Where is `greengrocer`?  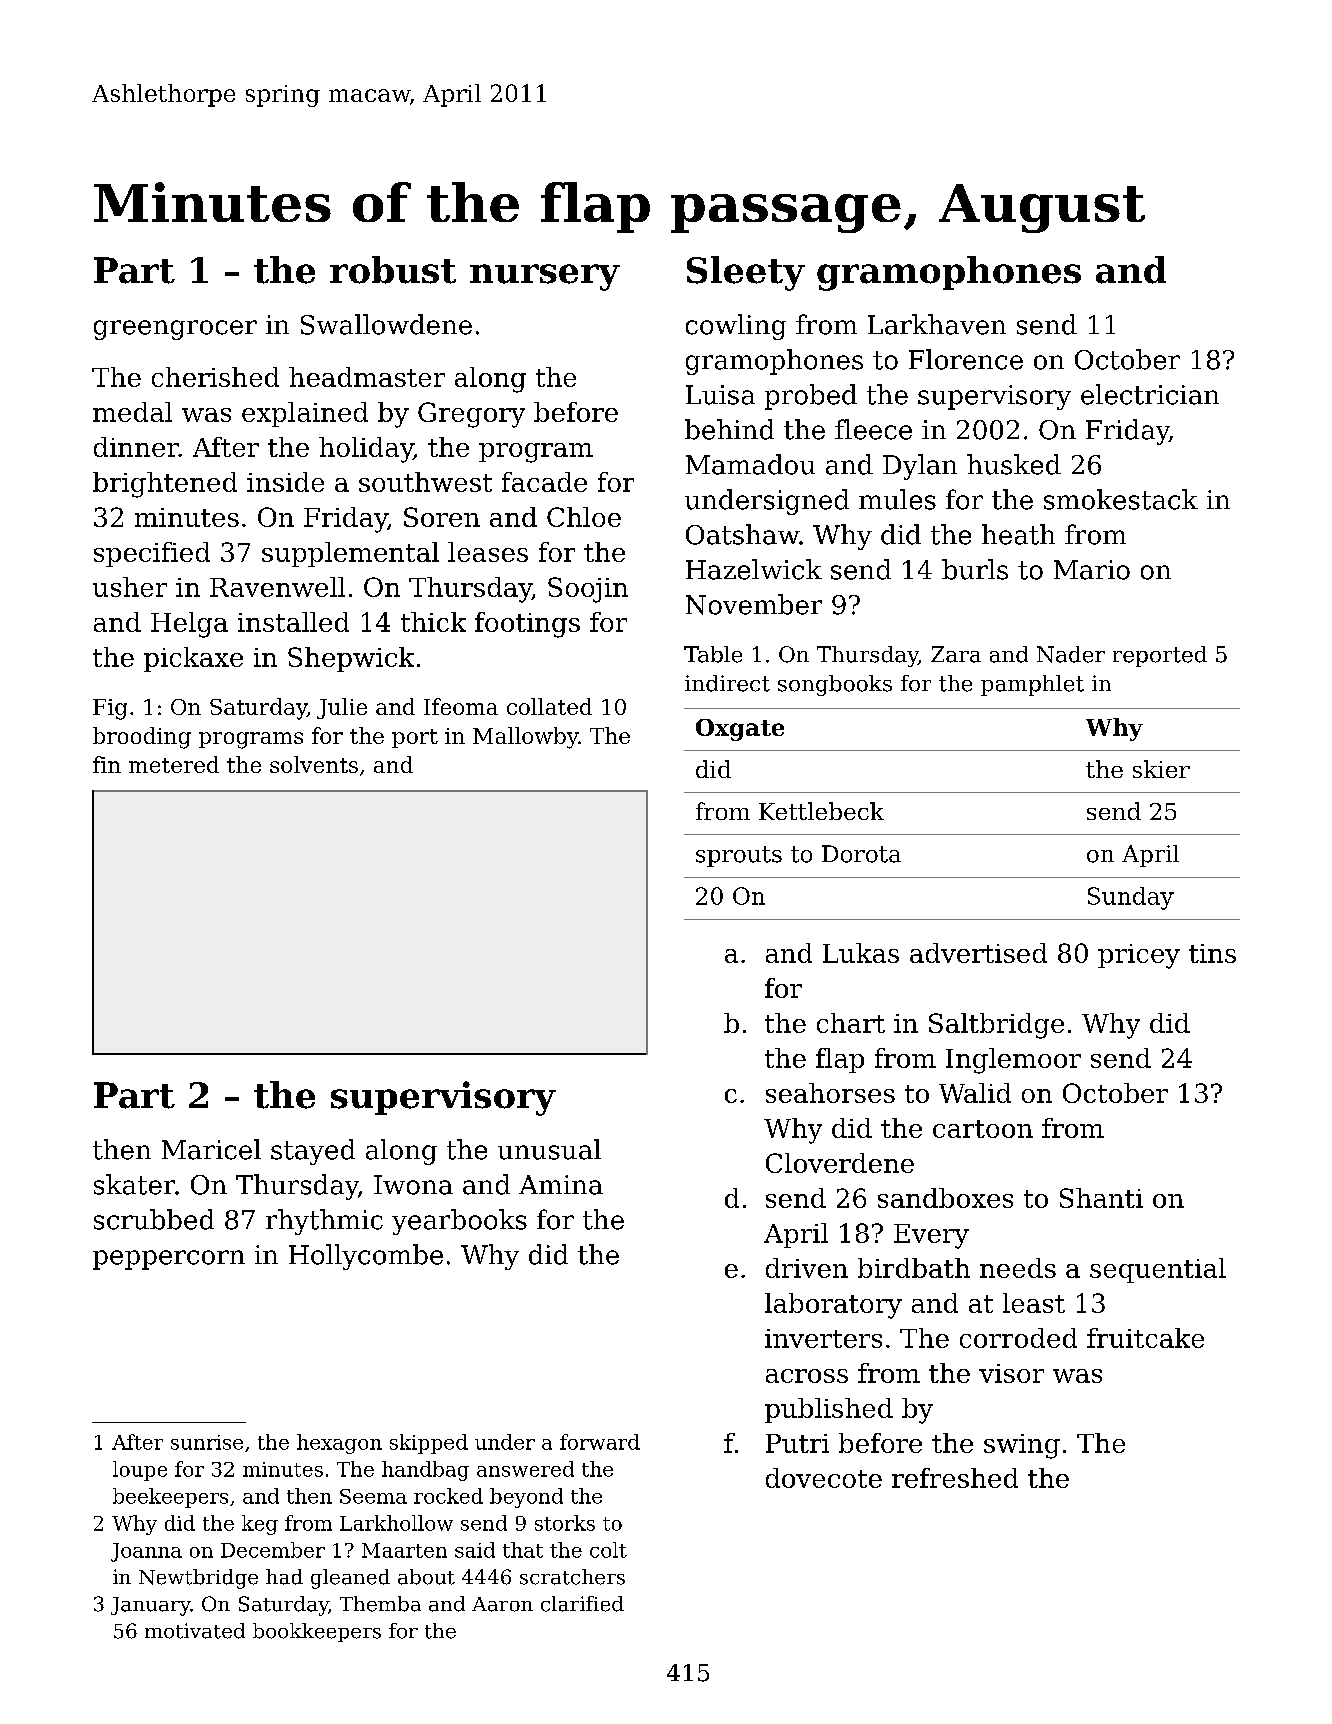 greengrocer is located at coordinates (175, 330).
